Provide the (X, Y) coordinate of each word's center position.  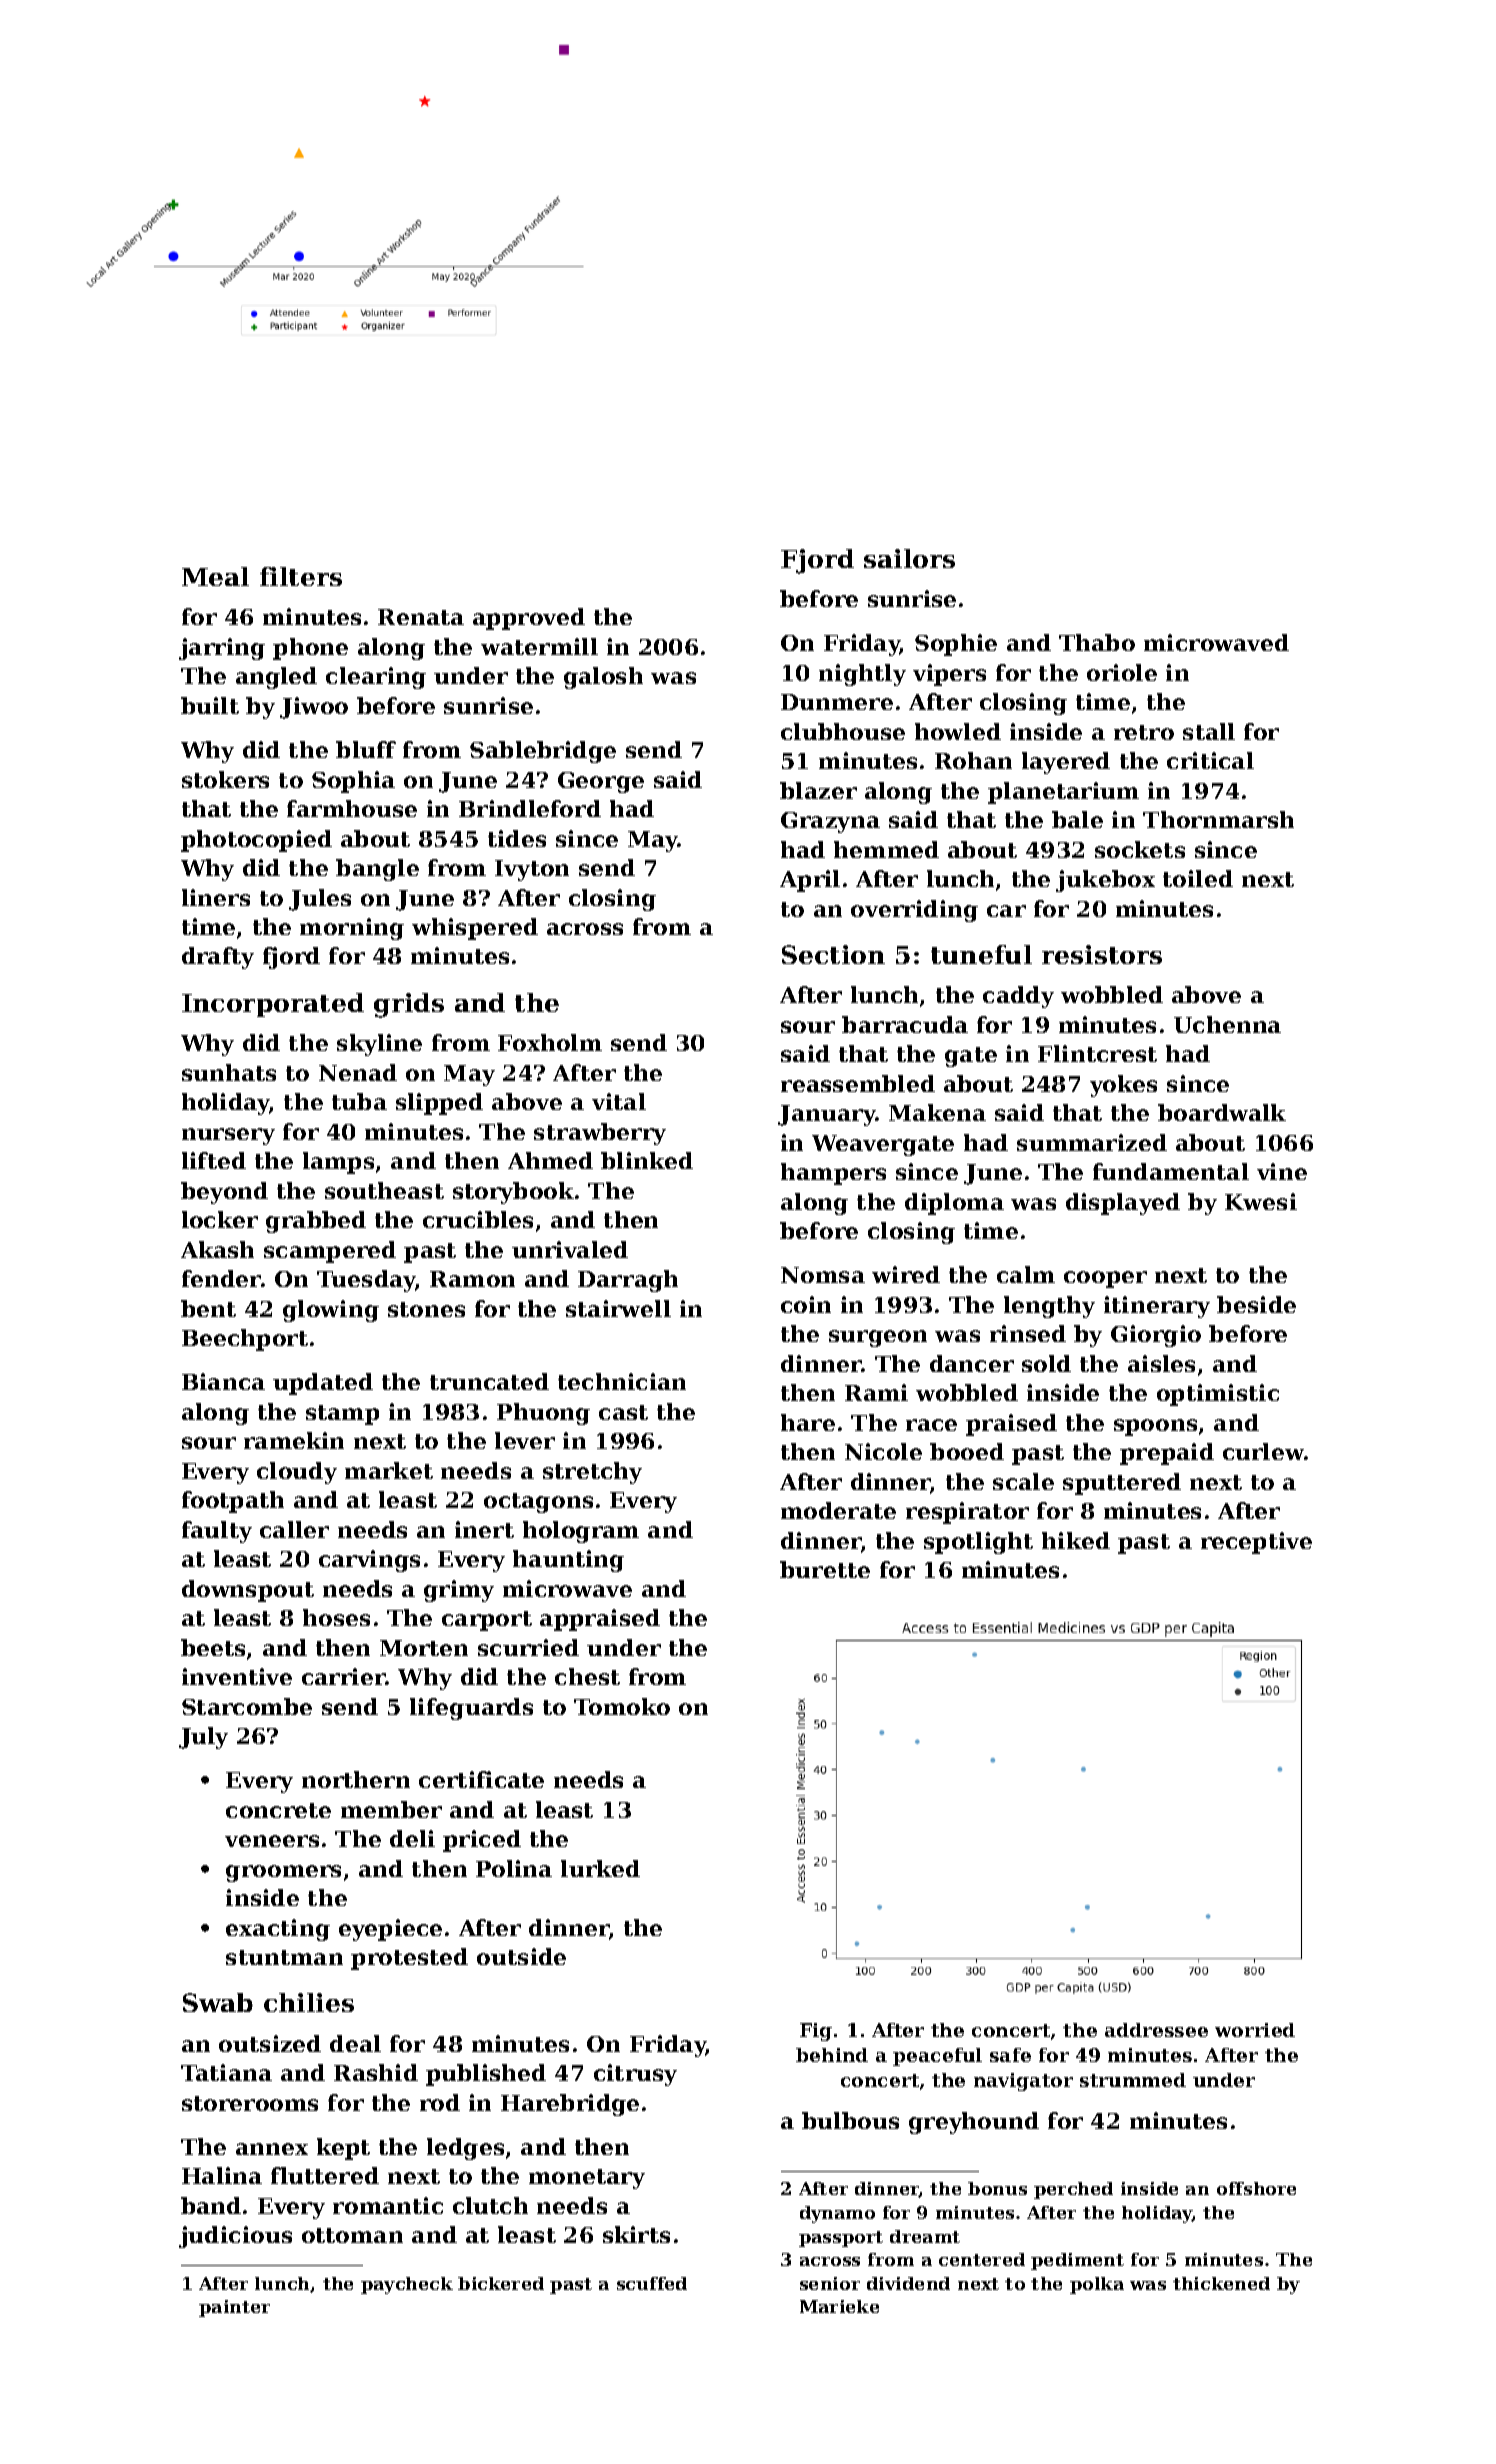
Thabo (1097, 642)
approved (529, 619)
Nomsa (823, 1275)
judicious (235, 2237)
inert (484, 1529)
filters (301, 576)
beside (1256, 1304)
